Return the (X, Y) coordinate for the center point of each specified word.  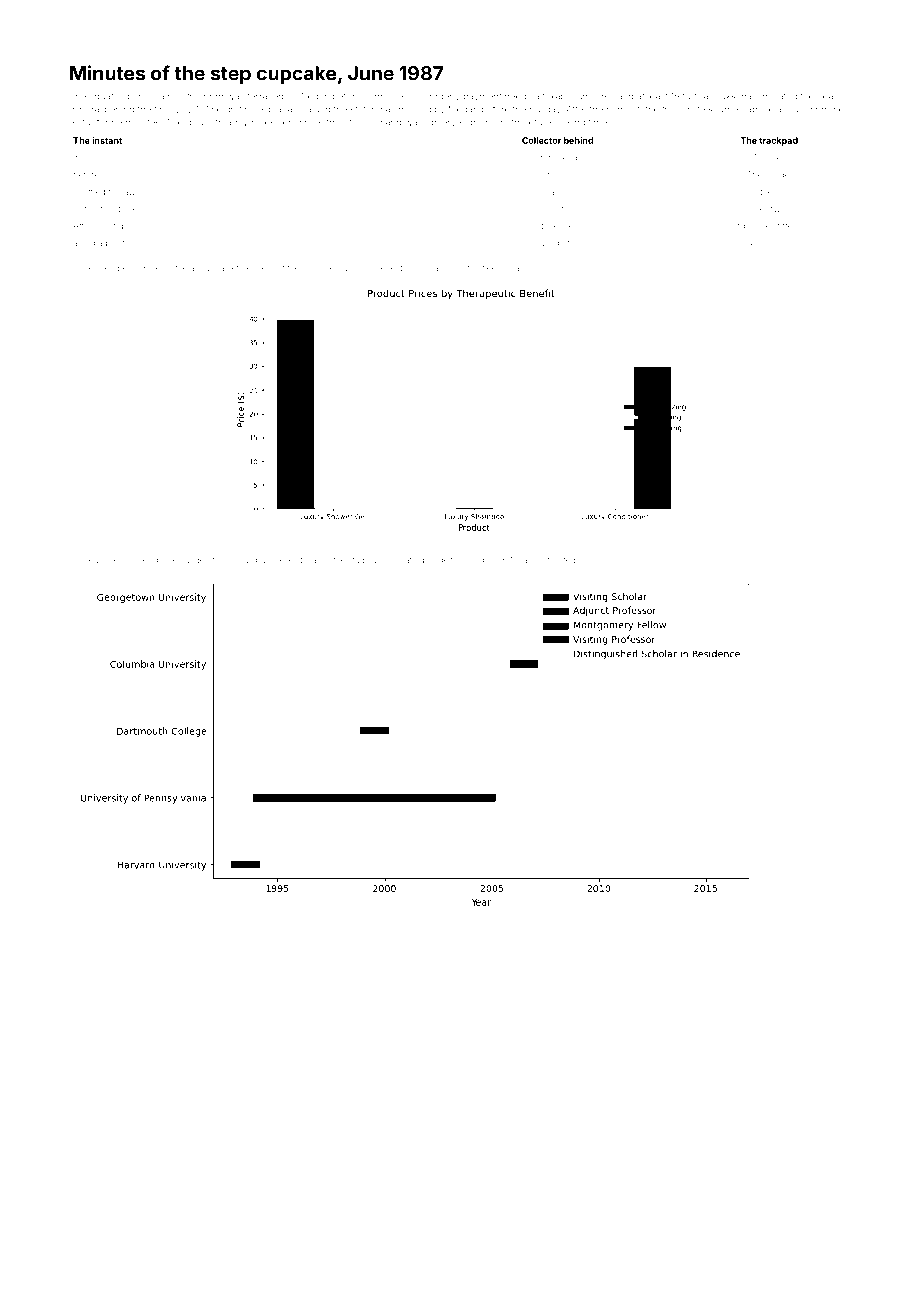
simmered (154, 268)
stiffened (791, 225)
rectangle (406, 269)
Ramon (531, 560)
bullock (269, 560)
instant (107, 140)
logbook (318, 269)
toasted (561, 560)
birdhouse (751, 226)
